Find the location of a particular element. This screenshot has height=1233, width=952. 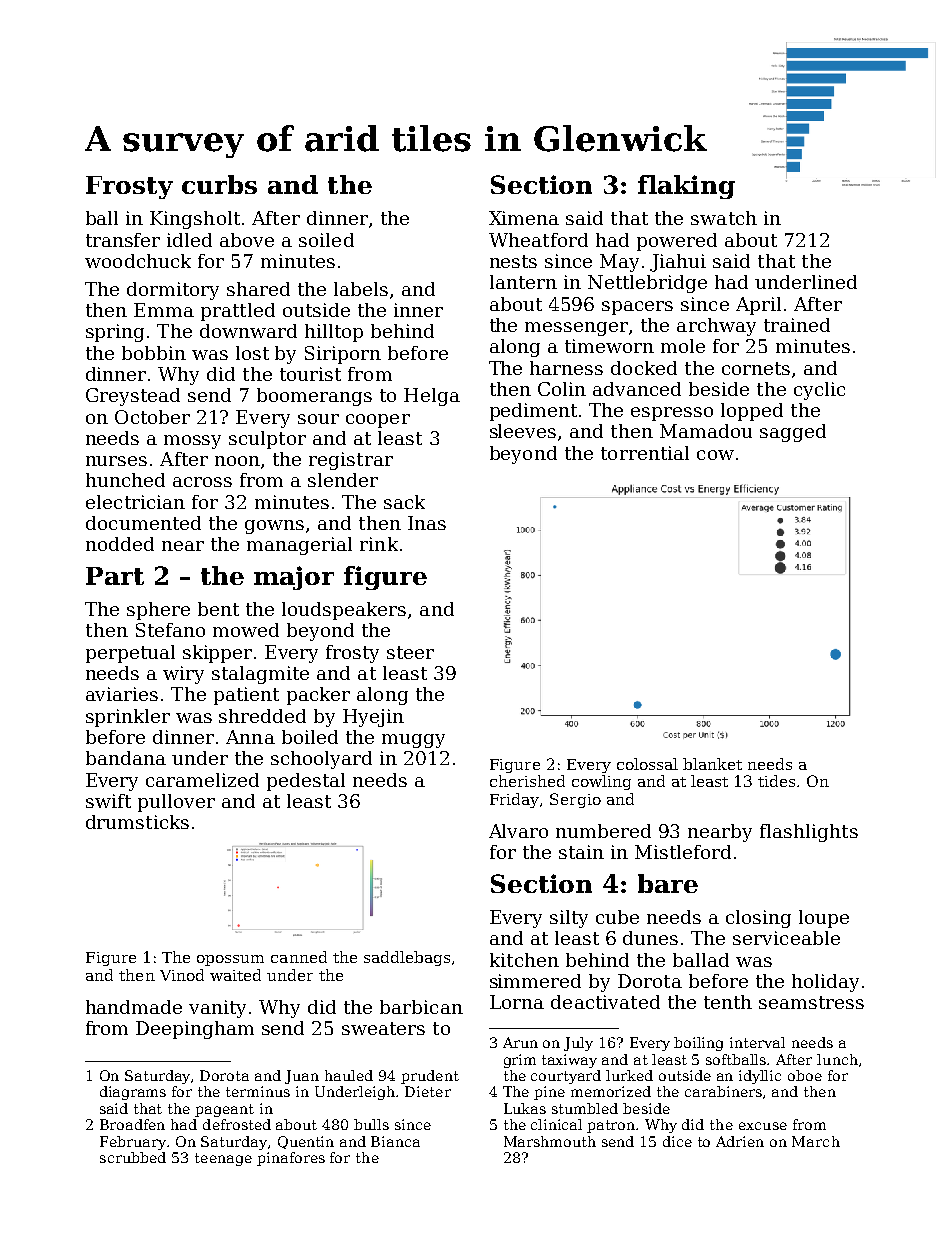

Jiahui is located at coordinates (678, 263).
